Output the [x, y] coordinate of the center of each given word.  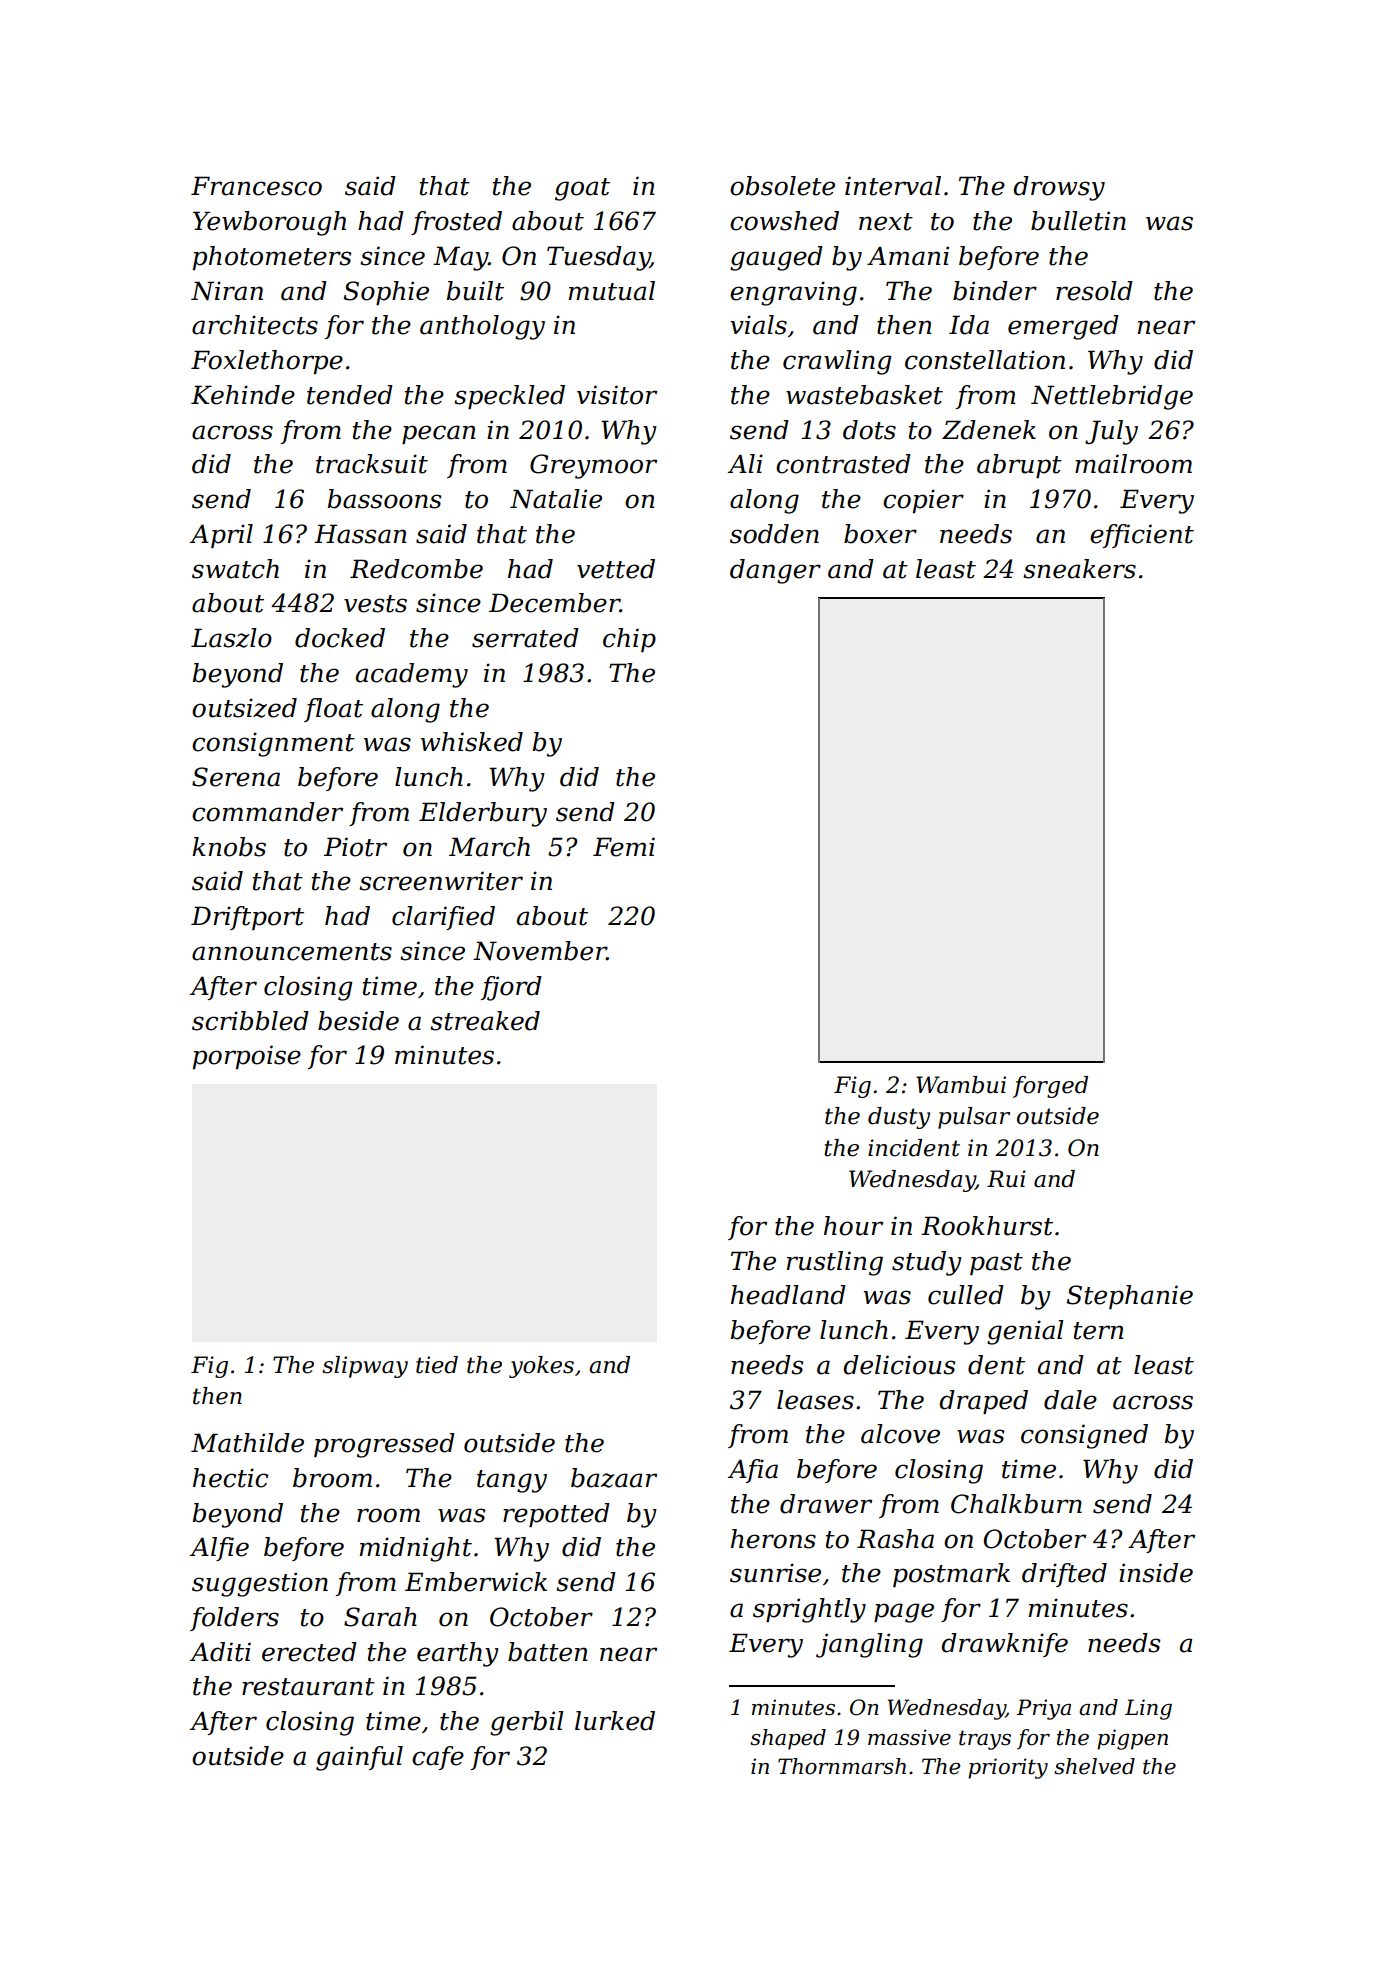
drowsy [1059, 188]
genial [1025, 1332]
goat [582, 189]
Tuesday [598, 258]
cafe [438, 1758]
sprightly [809, 1610]
